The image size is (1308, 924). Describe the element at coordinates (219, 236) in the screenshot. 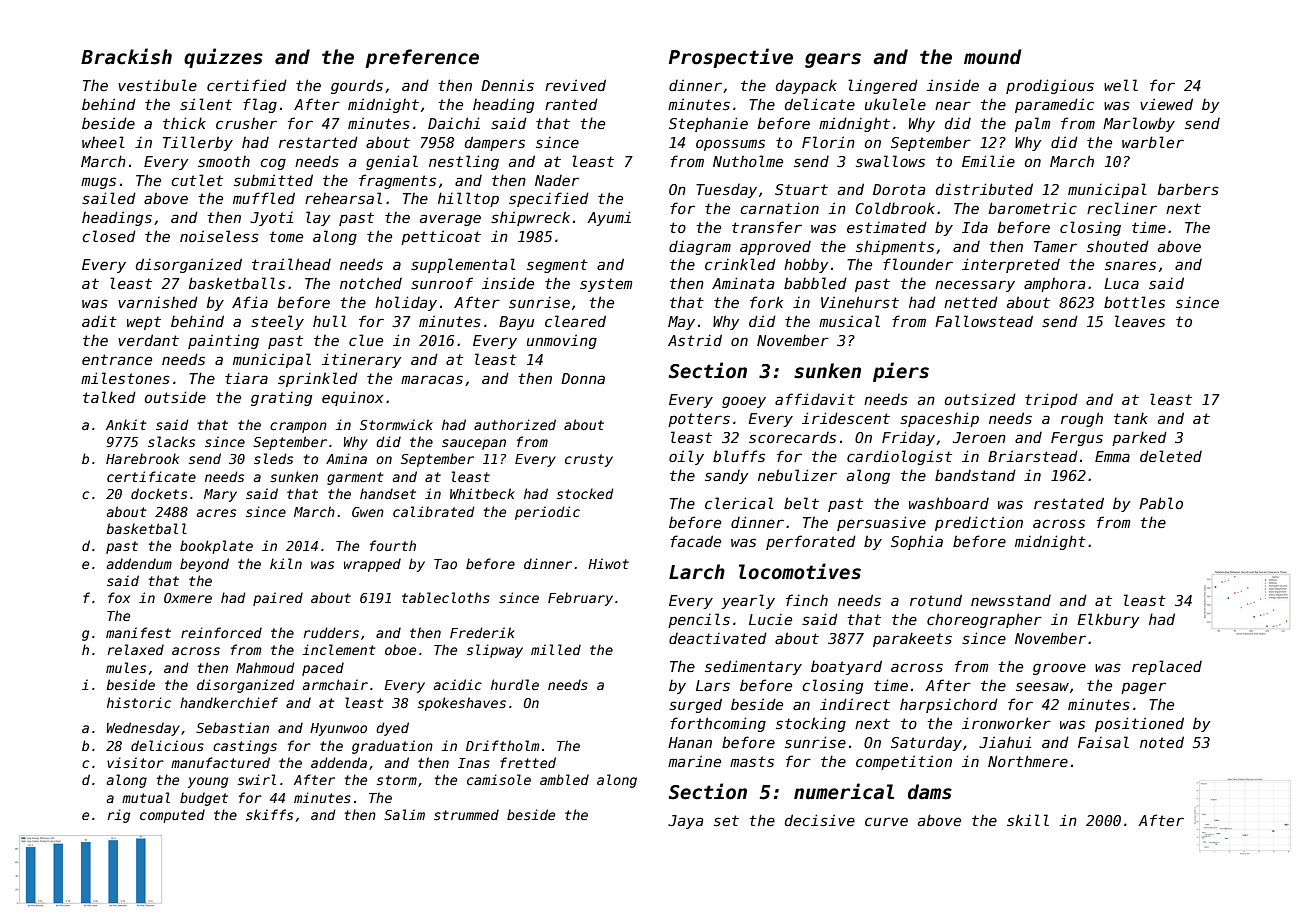

I see `noiseless` at that location.
